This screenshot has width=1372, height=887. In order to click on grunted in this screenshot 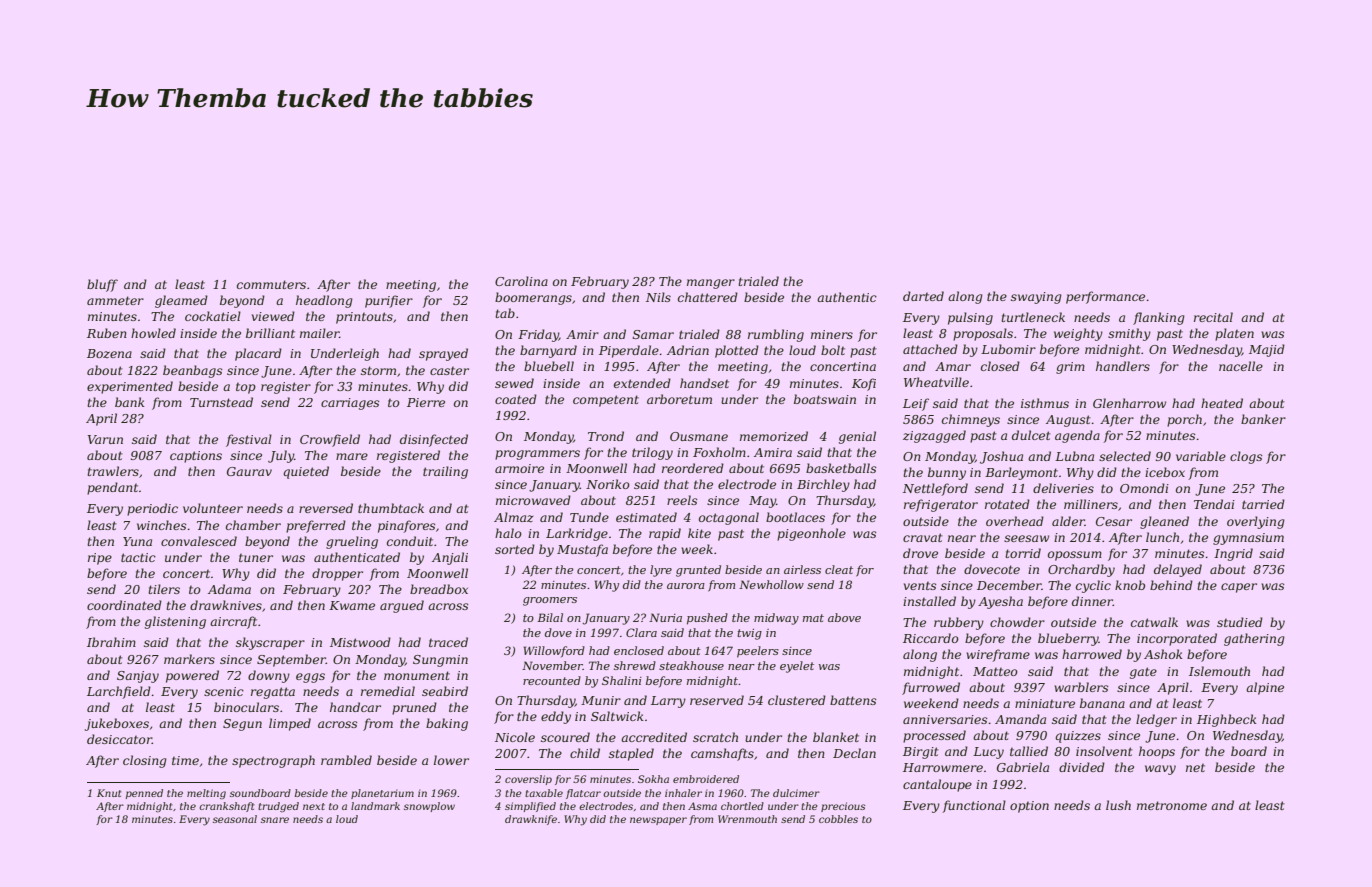, I will do `click(698, 571)`.
